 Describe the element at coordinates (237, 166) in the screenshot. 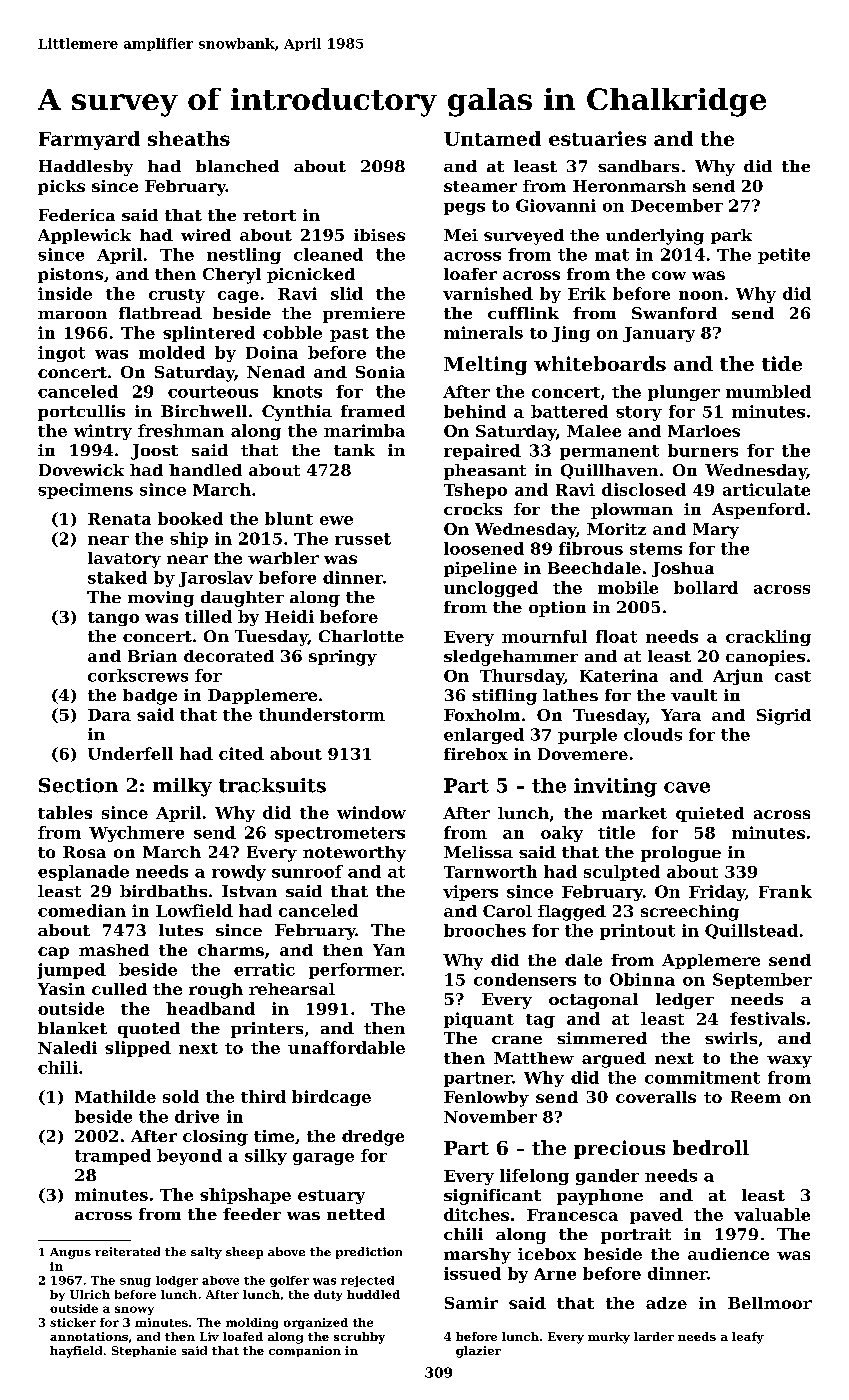

I see `blanched` at that location.
